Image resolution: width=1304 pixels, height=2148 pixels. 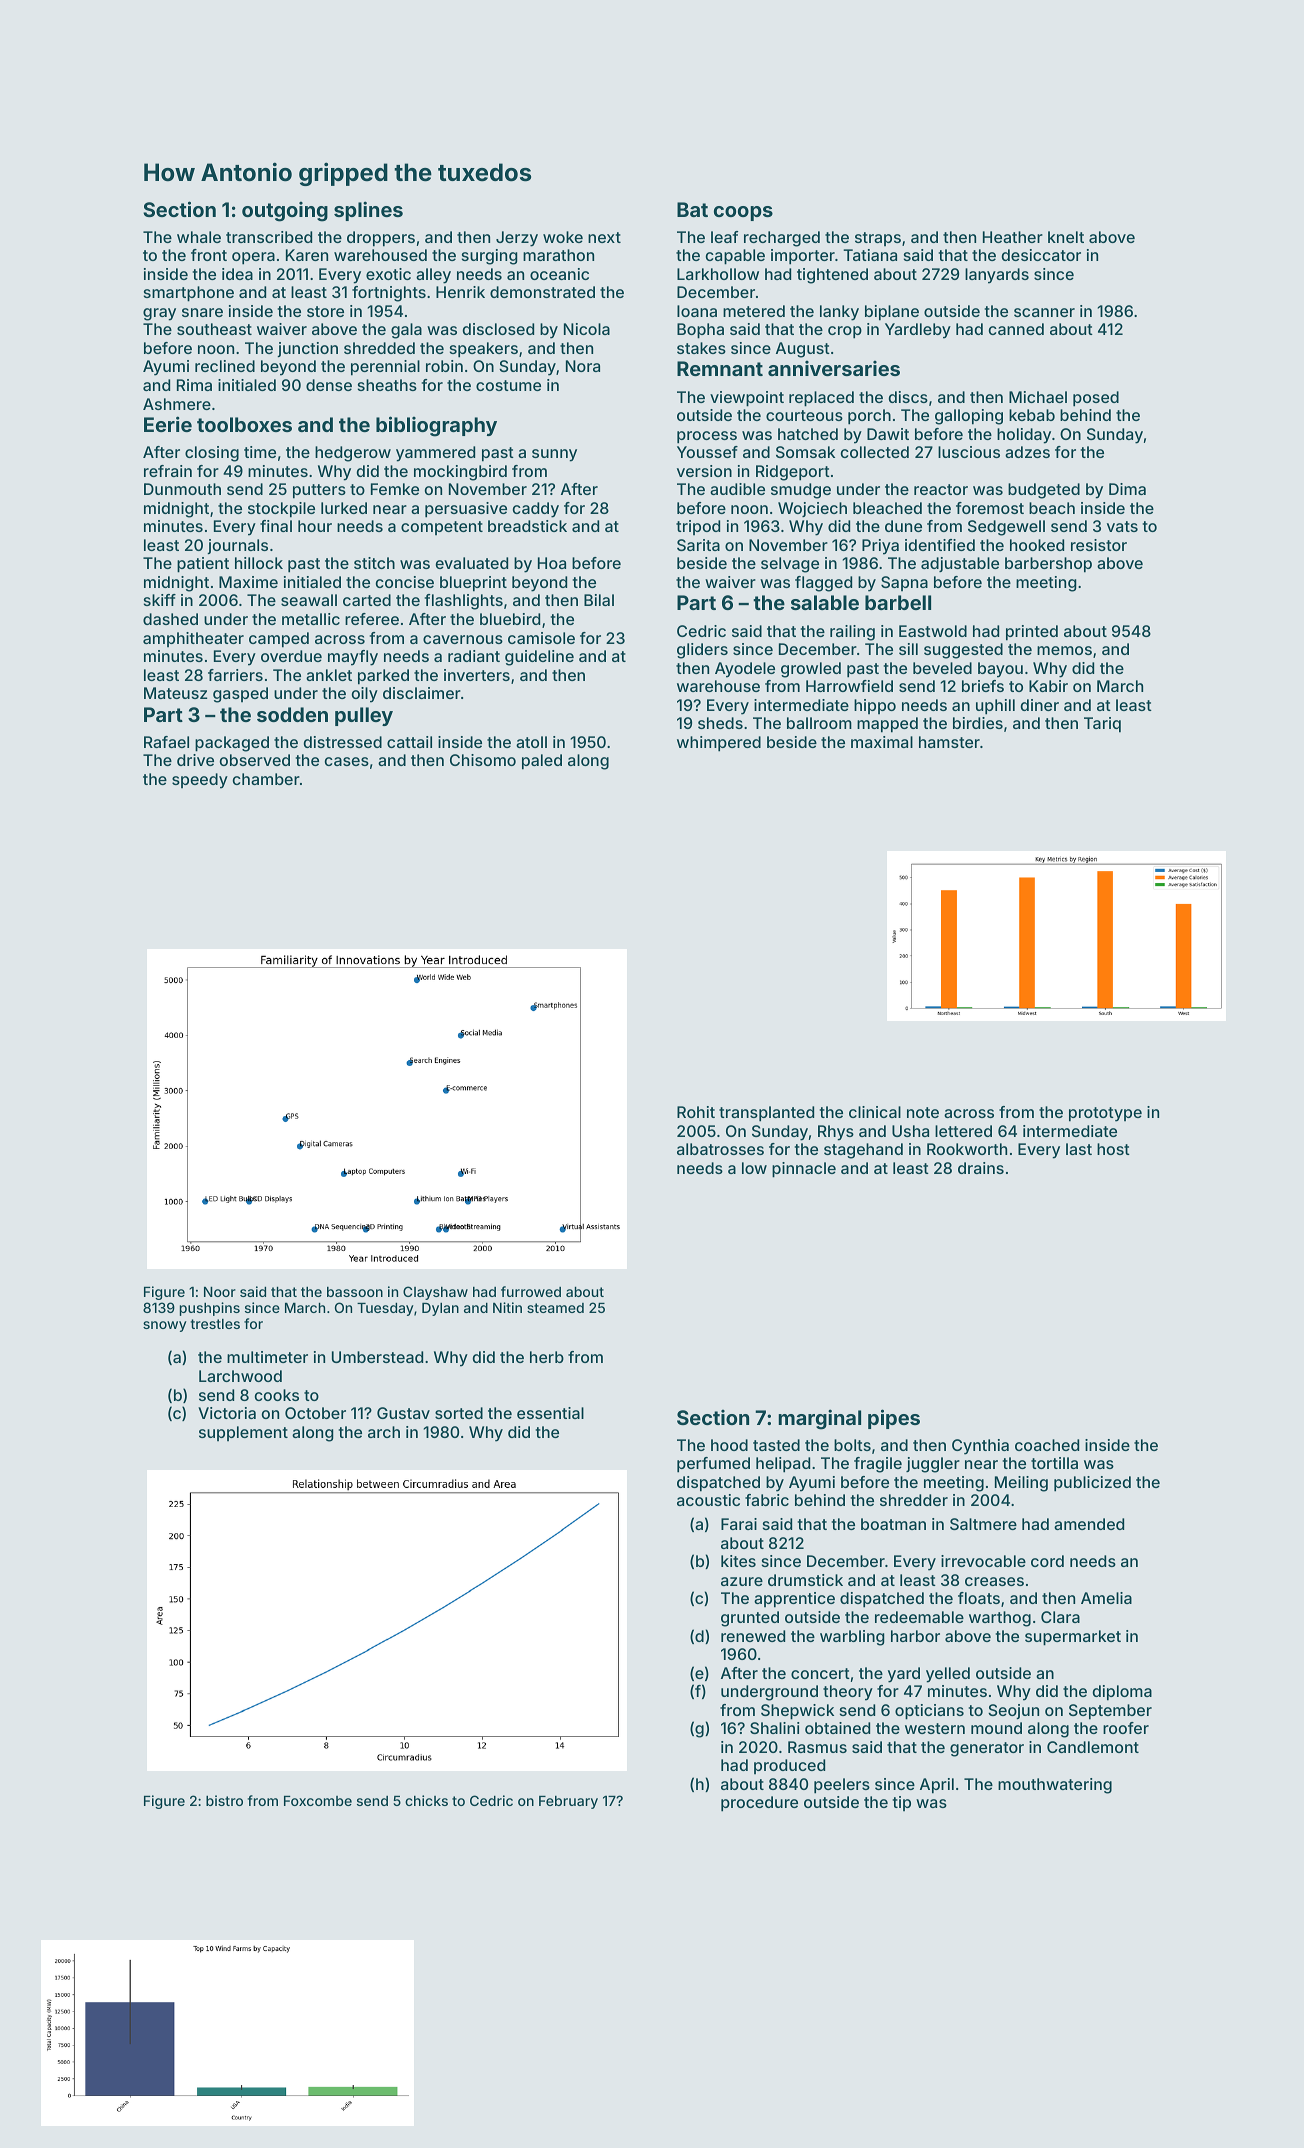 I want to click on tip, so click(x=901, y=1803).
